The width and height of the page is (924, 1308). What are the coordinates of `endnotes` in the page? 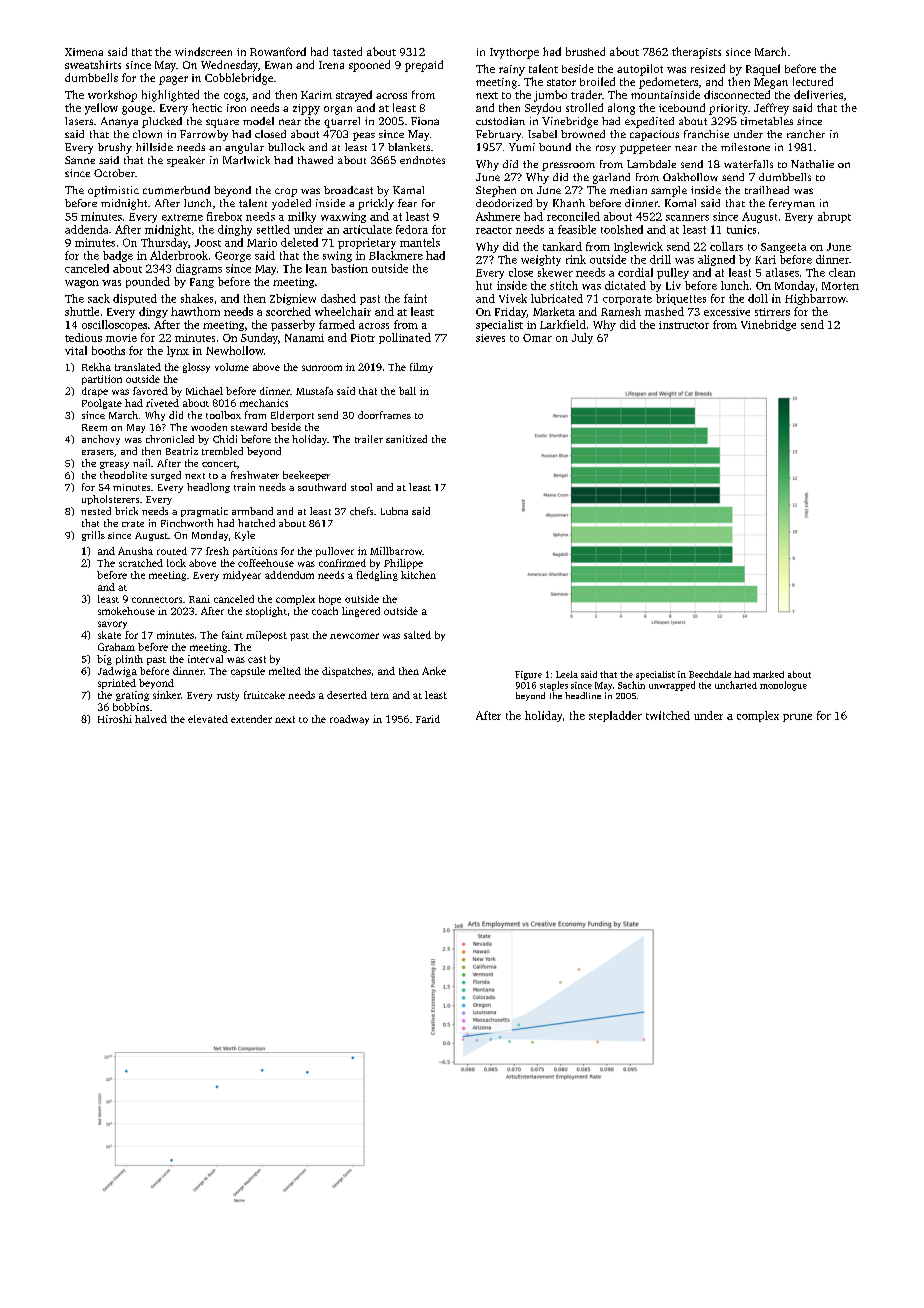 It's located at (422, 160).
